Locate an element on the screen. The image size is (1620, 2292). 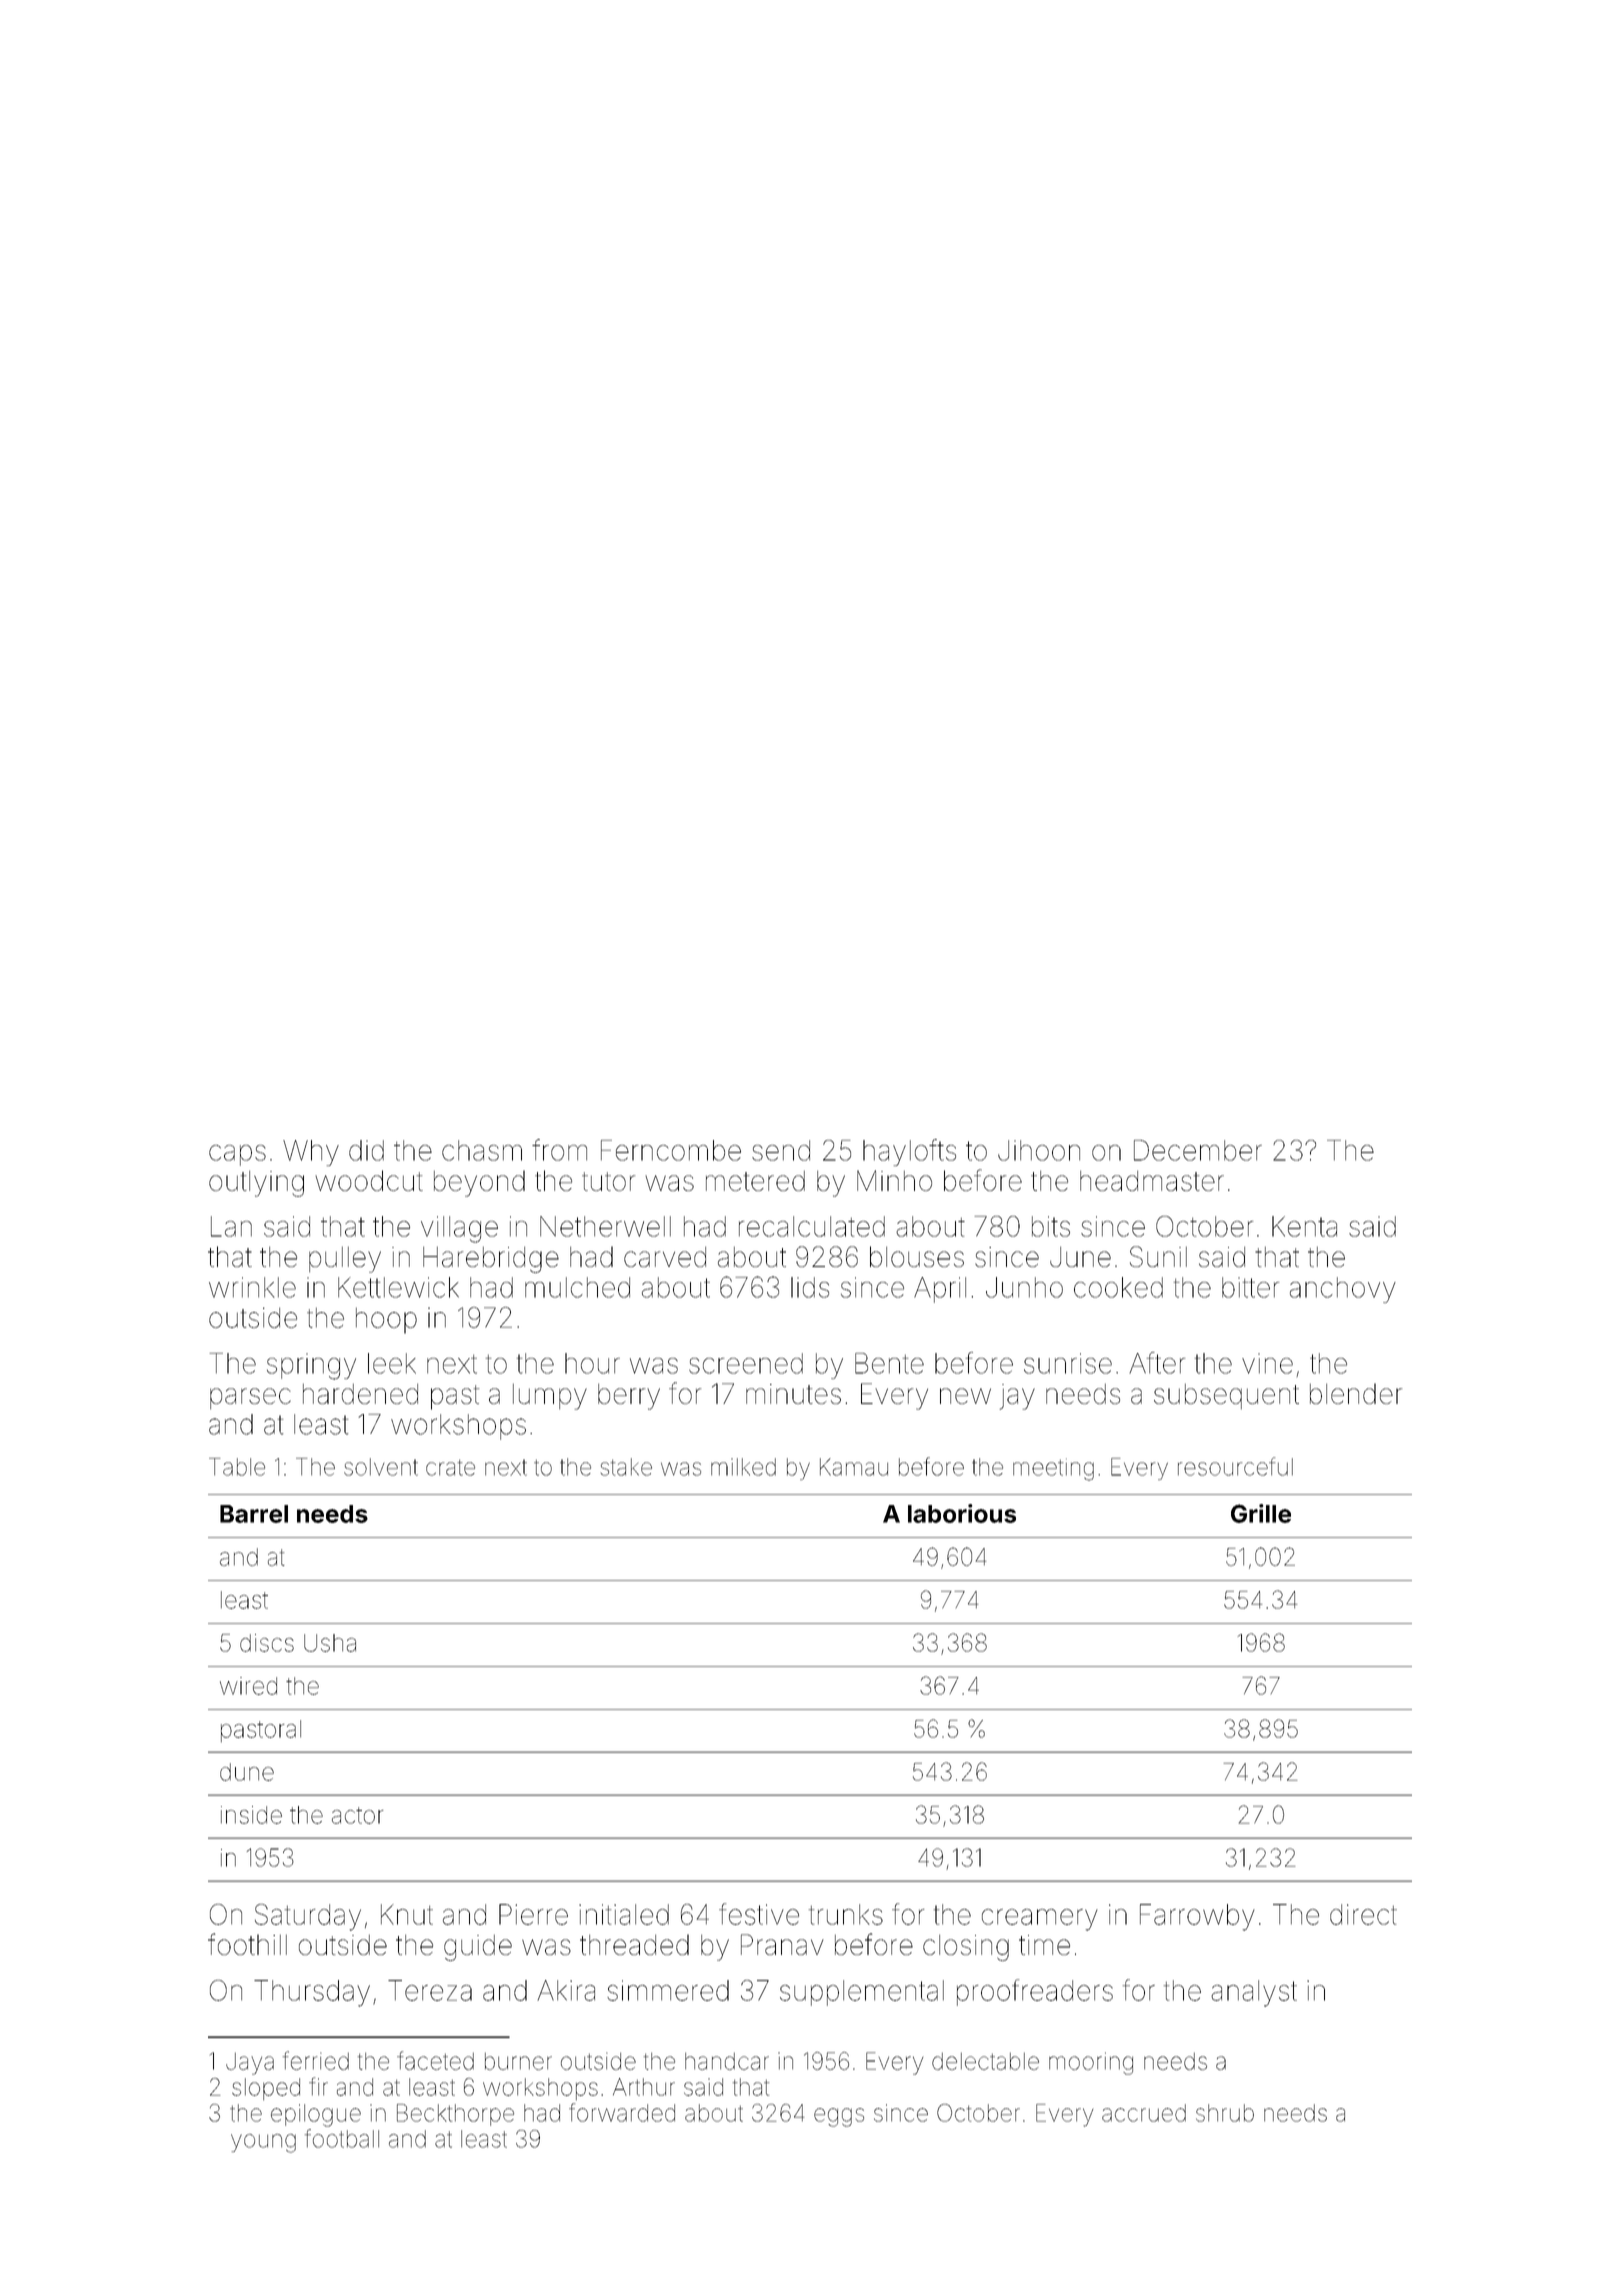
minutes is located at coordinates (793, 1394).
